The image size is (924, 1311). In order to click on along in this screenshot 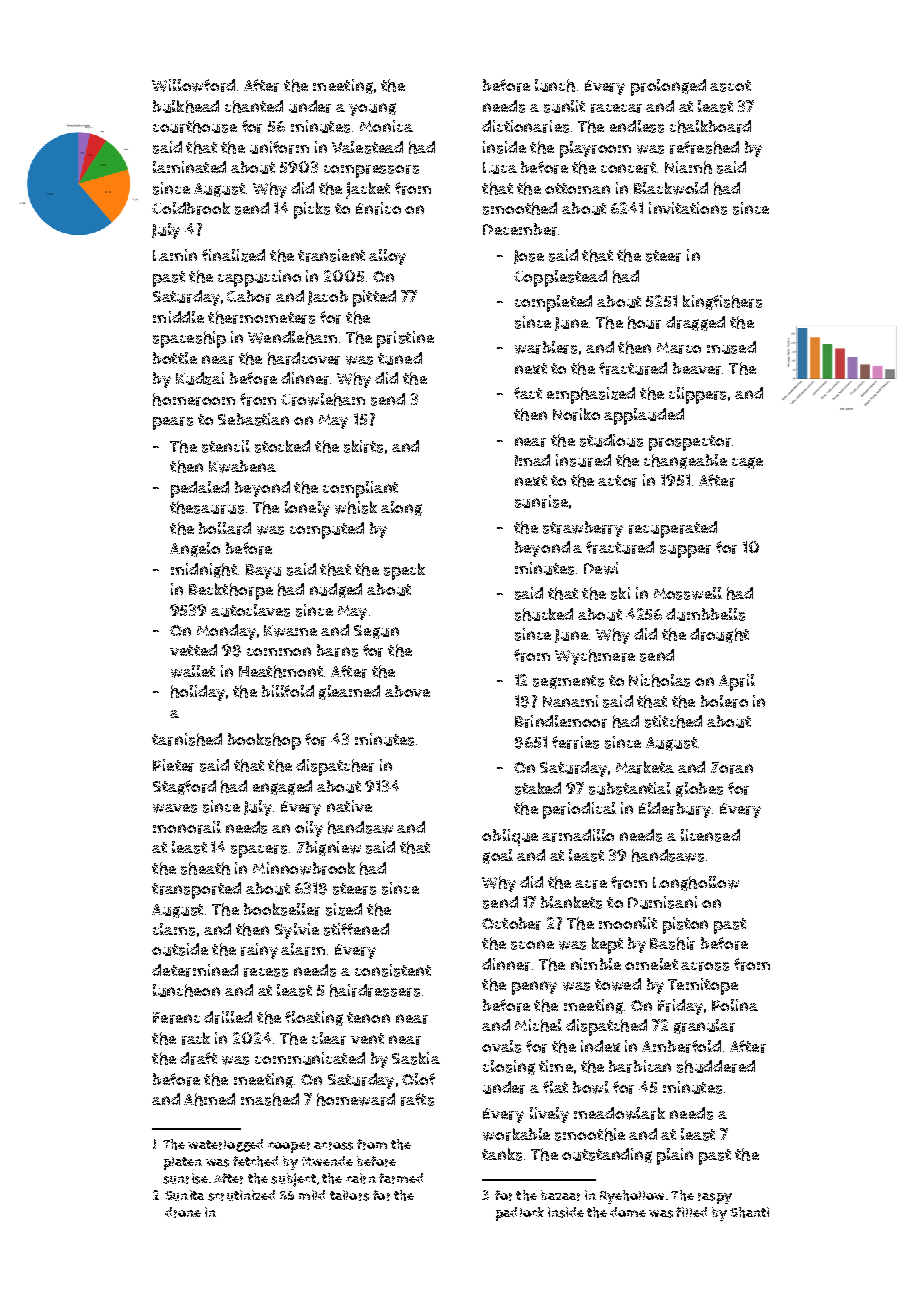, I will do `click(401, 508)`.
